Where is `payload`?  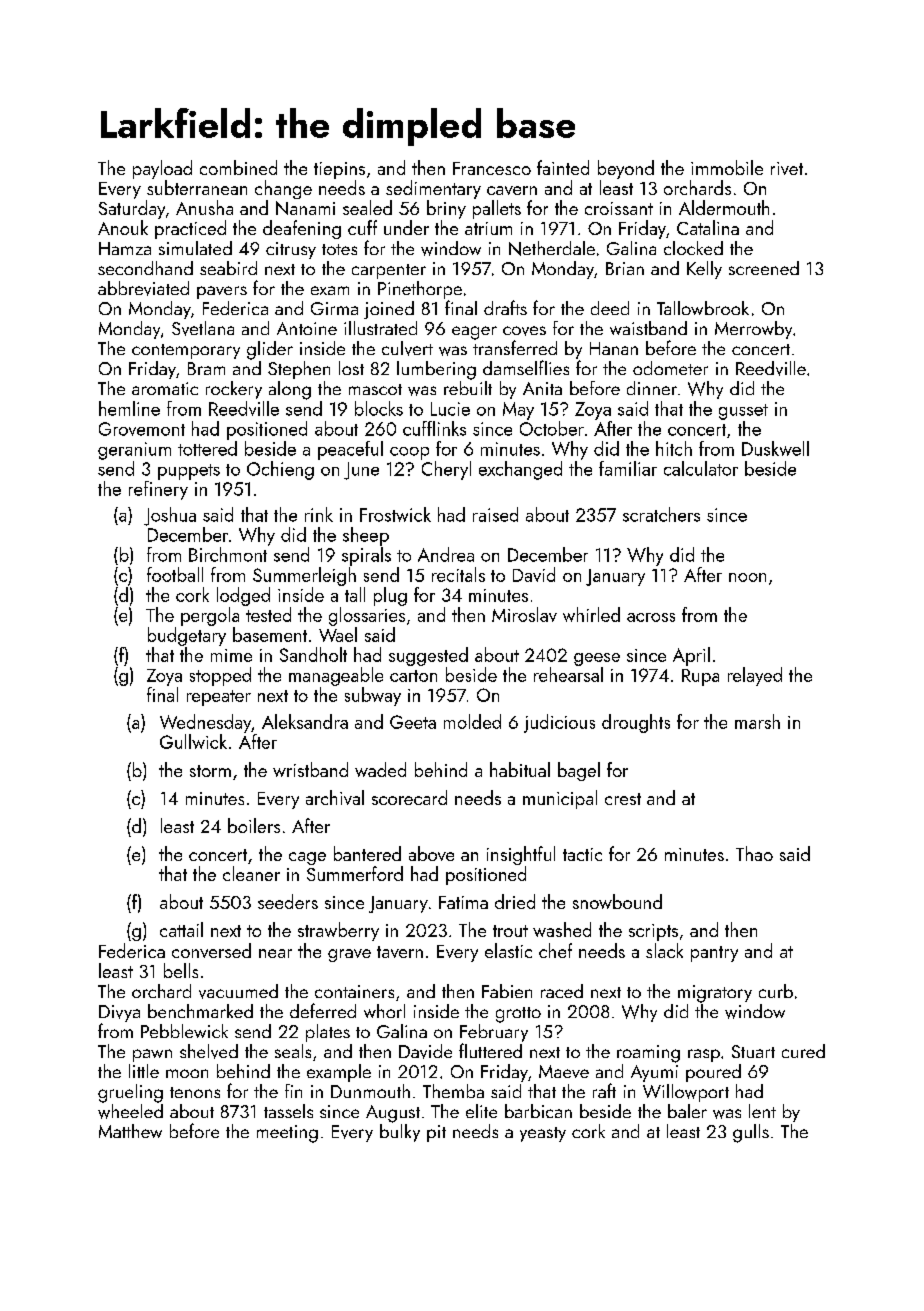
payload is located at coordinates (162, 169).
